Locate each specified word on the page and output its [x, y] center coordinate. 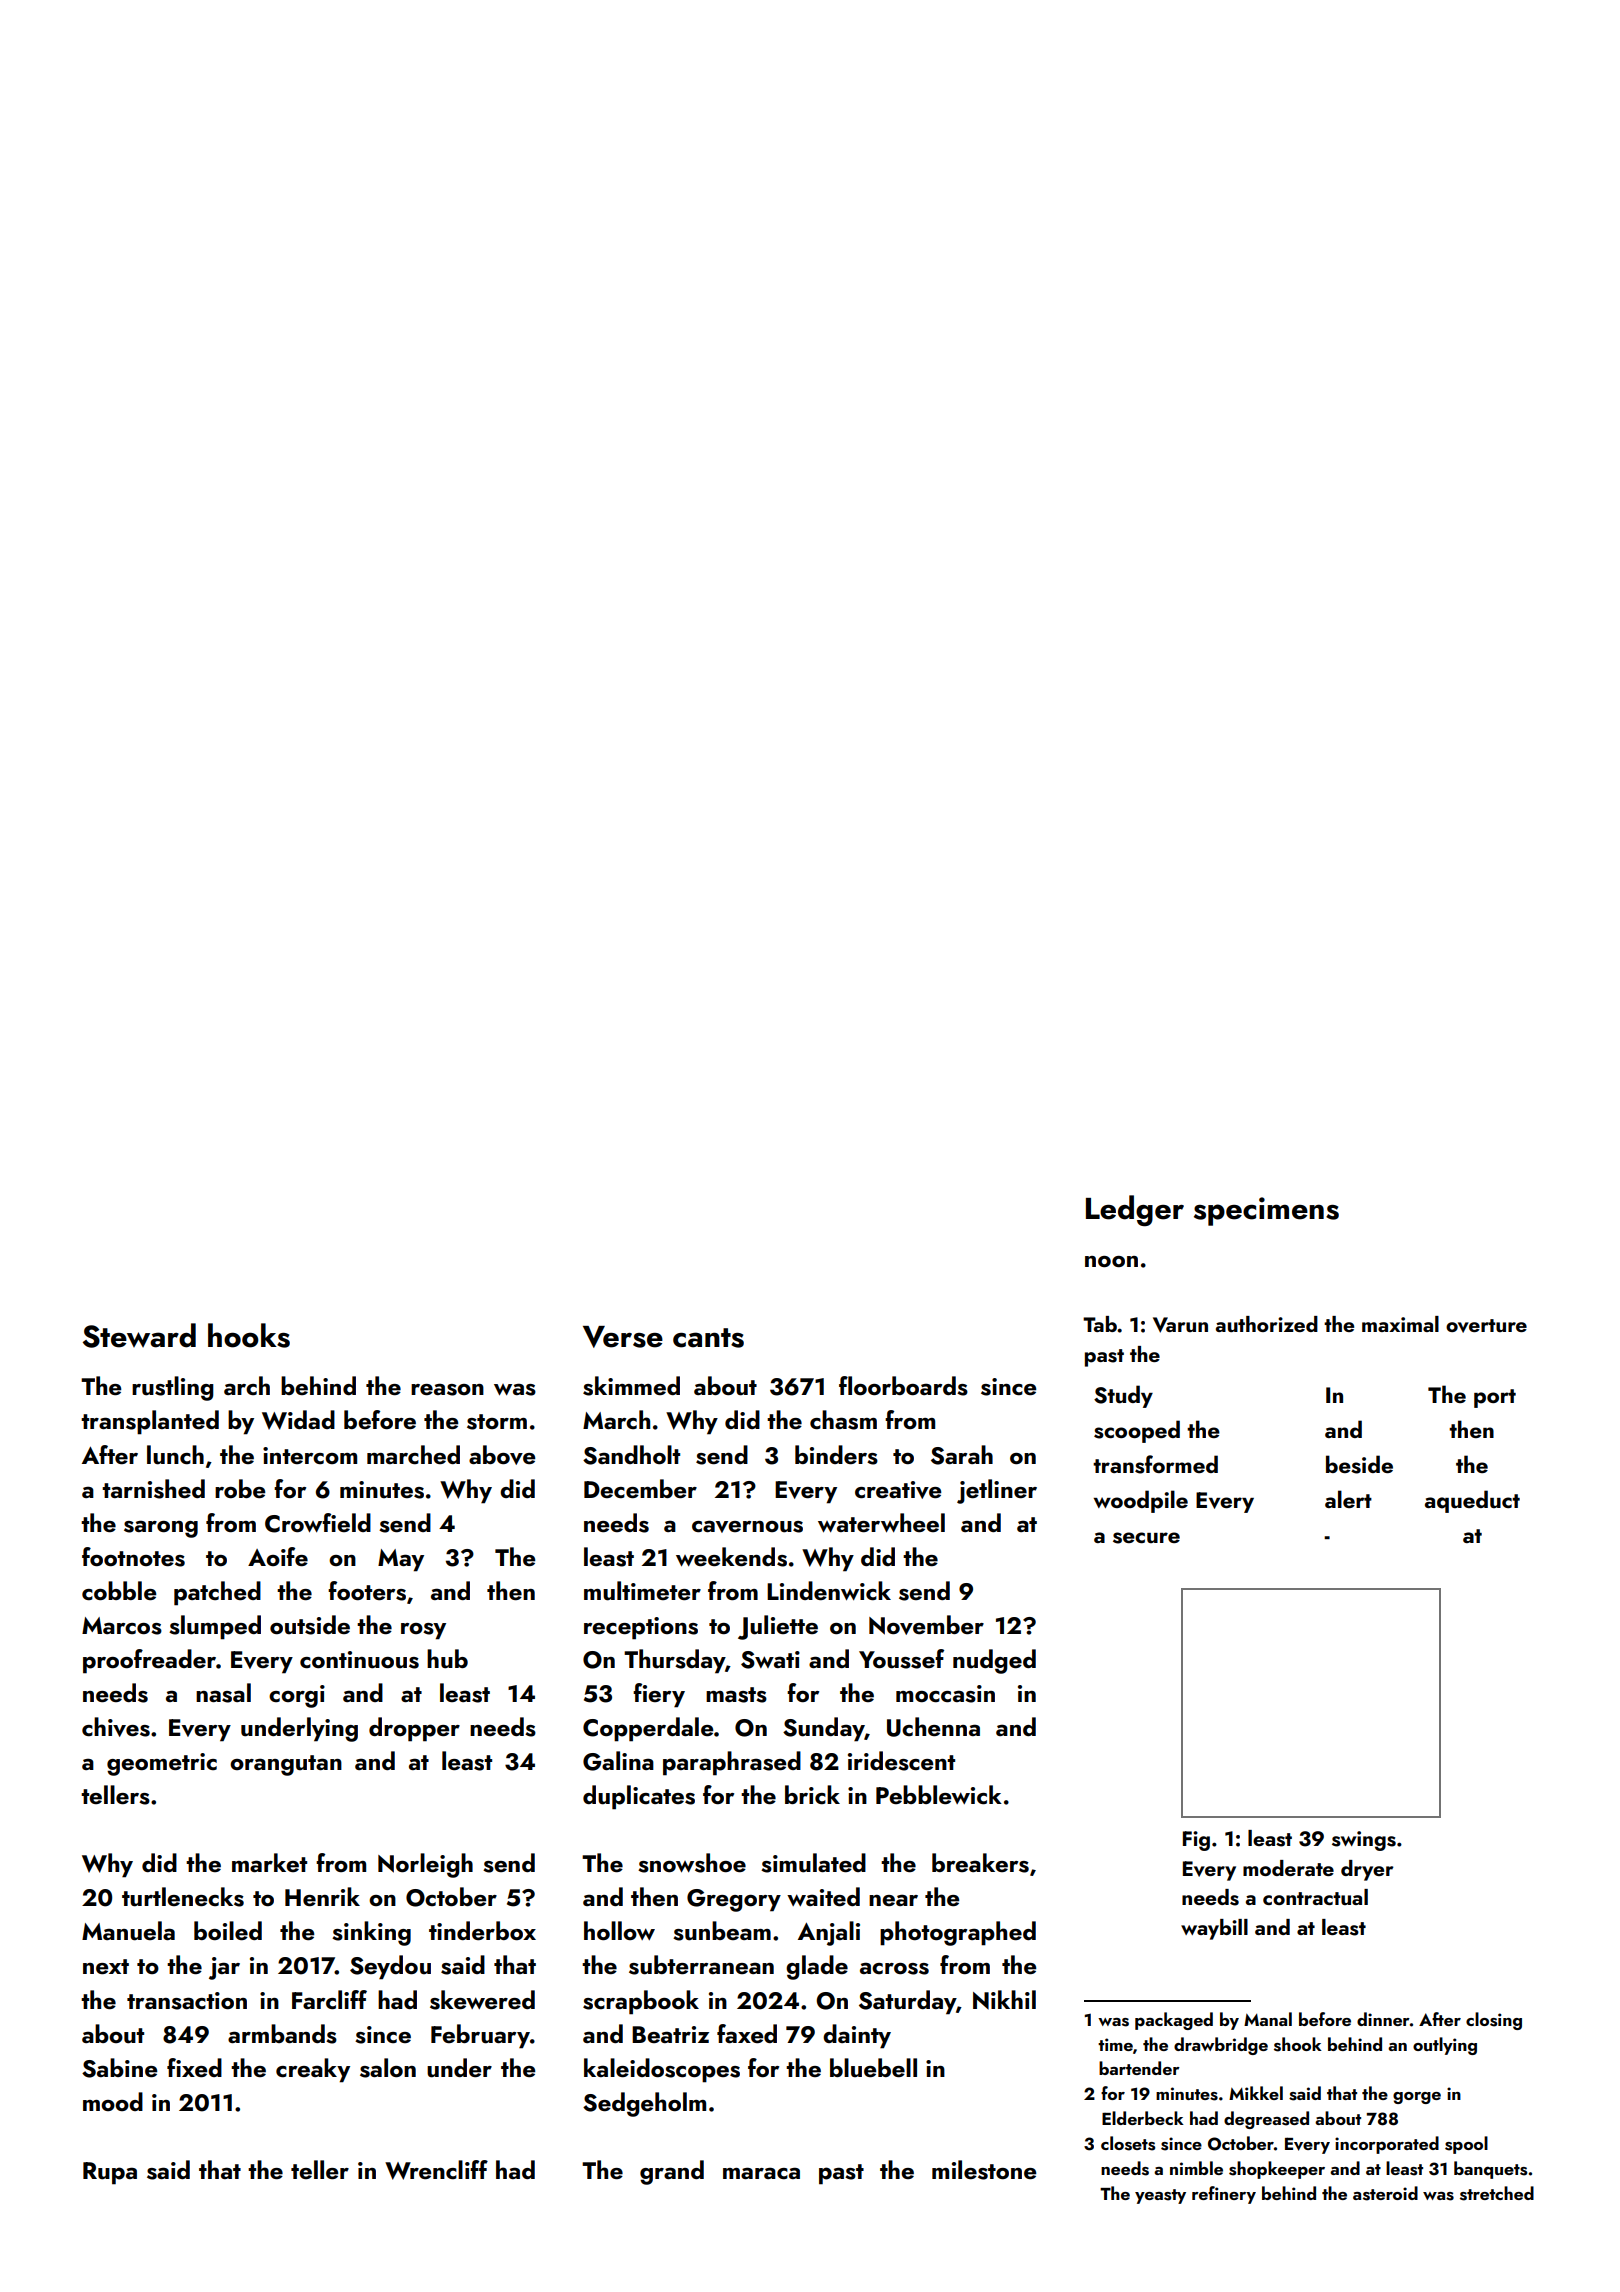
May [401, 1560]
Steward [139, 1335]
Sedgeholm [644, 2104]
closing [1494, 2021]
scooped [1137, 1431]
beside [1359, 1464]
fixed [194, 2067]
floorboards [903, 1386]
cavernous [747, 1526]
